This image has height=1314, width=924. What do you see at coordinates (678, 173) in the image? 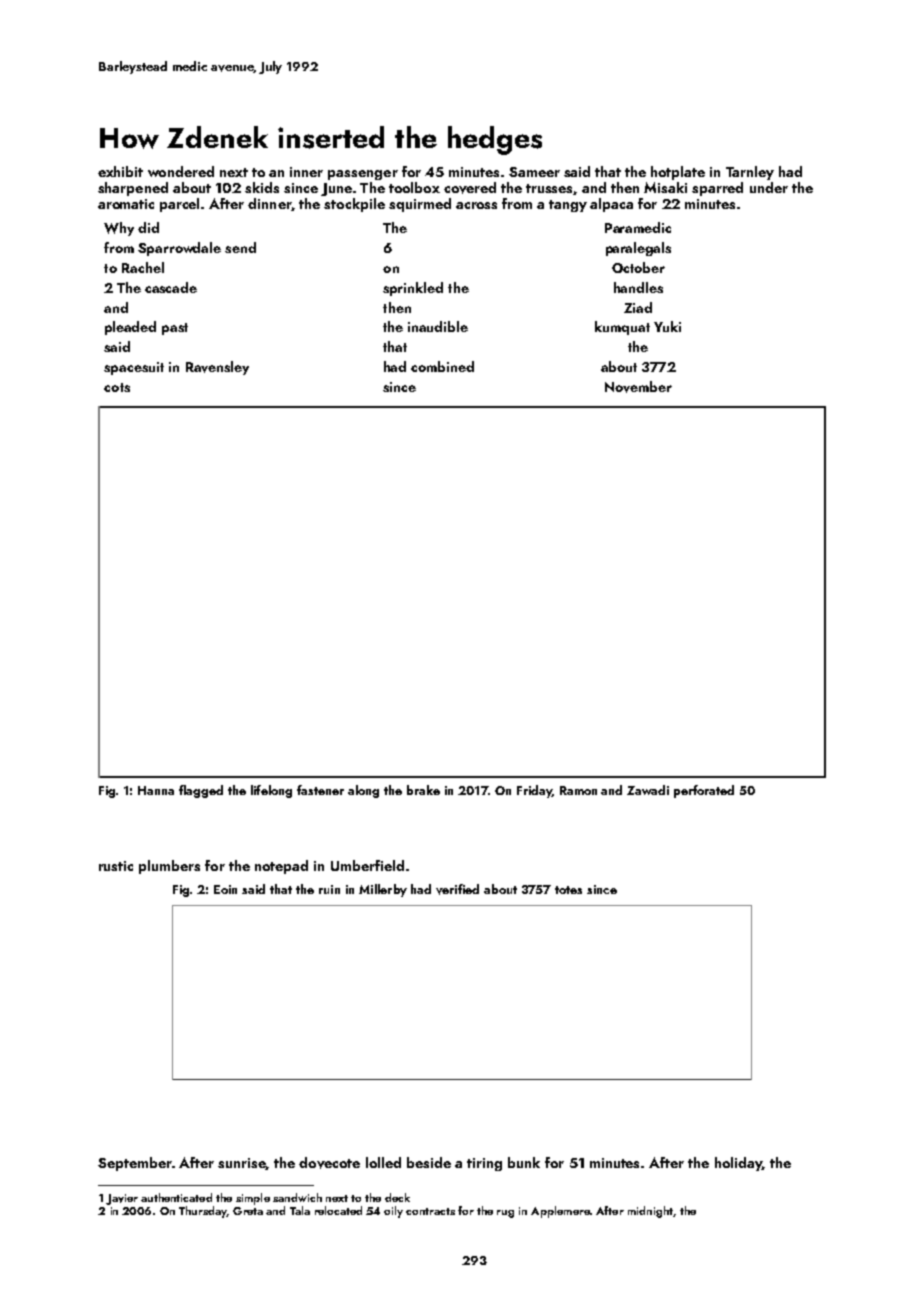
I see `hotplate` at bounding box center [678, 173].
